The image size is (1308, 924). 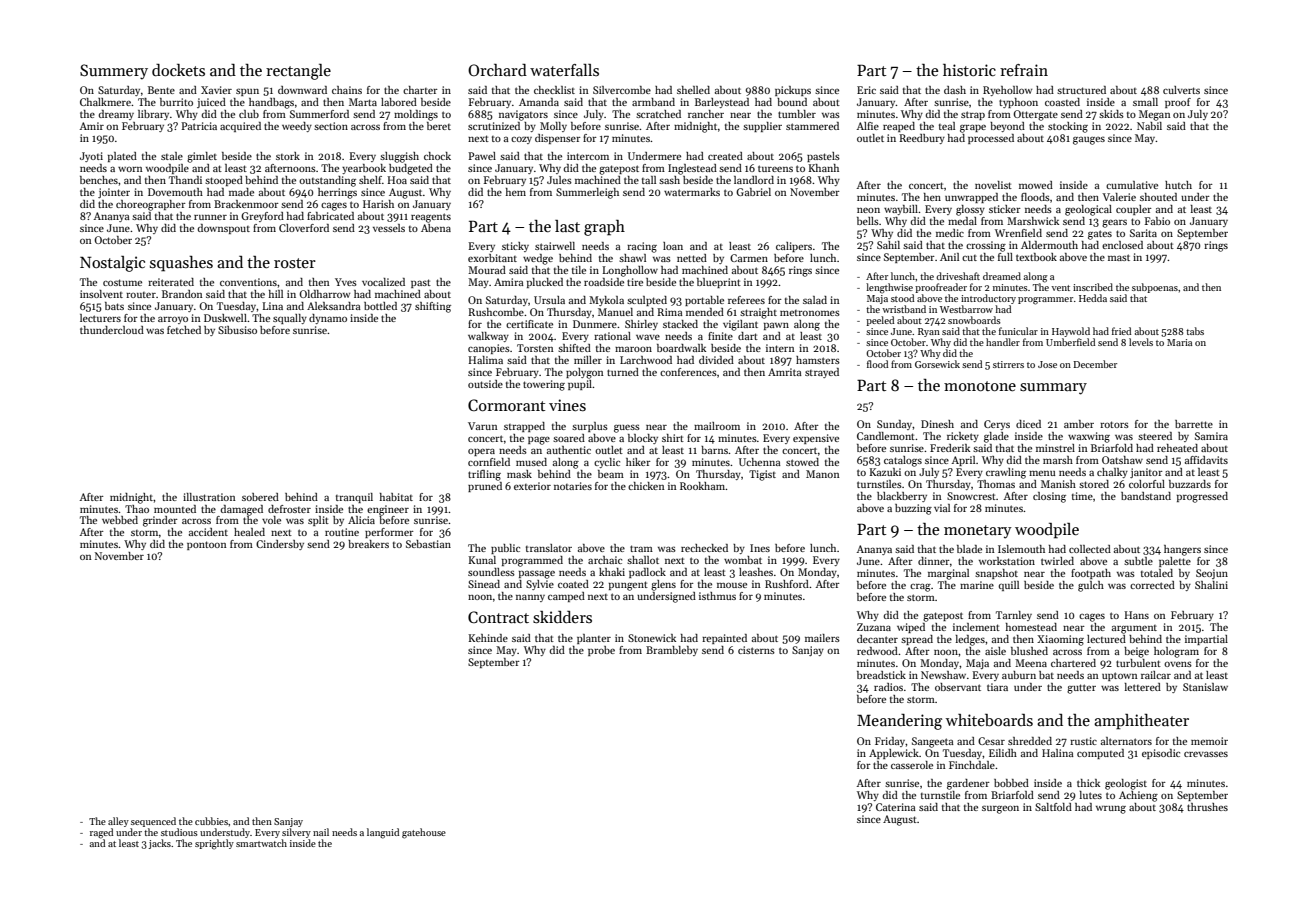 What do you see at coordinates (318, 521) in the document?
I see `split` at bounding box center [318, 521].
